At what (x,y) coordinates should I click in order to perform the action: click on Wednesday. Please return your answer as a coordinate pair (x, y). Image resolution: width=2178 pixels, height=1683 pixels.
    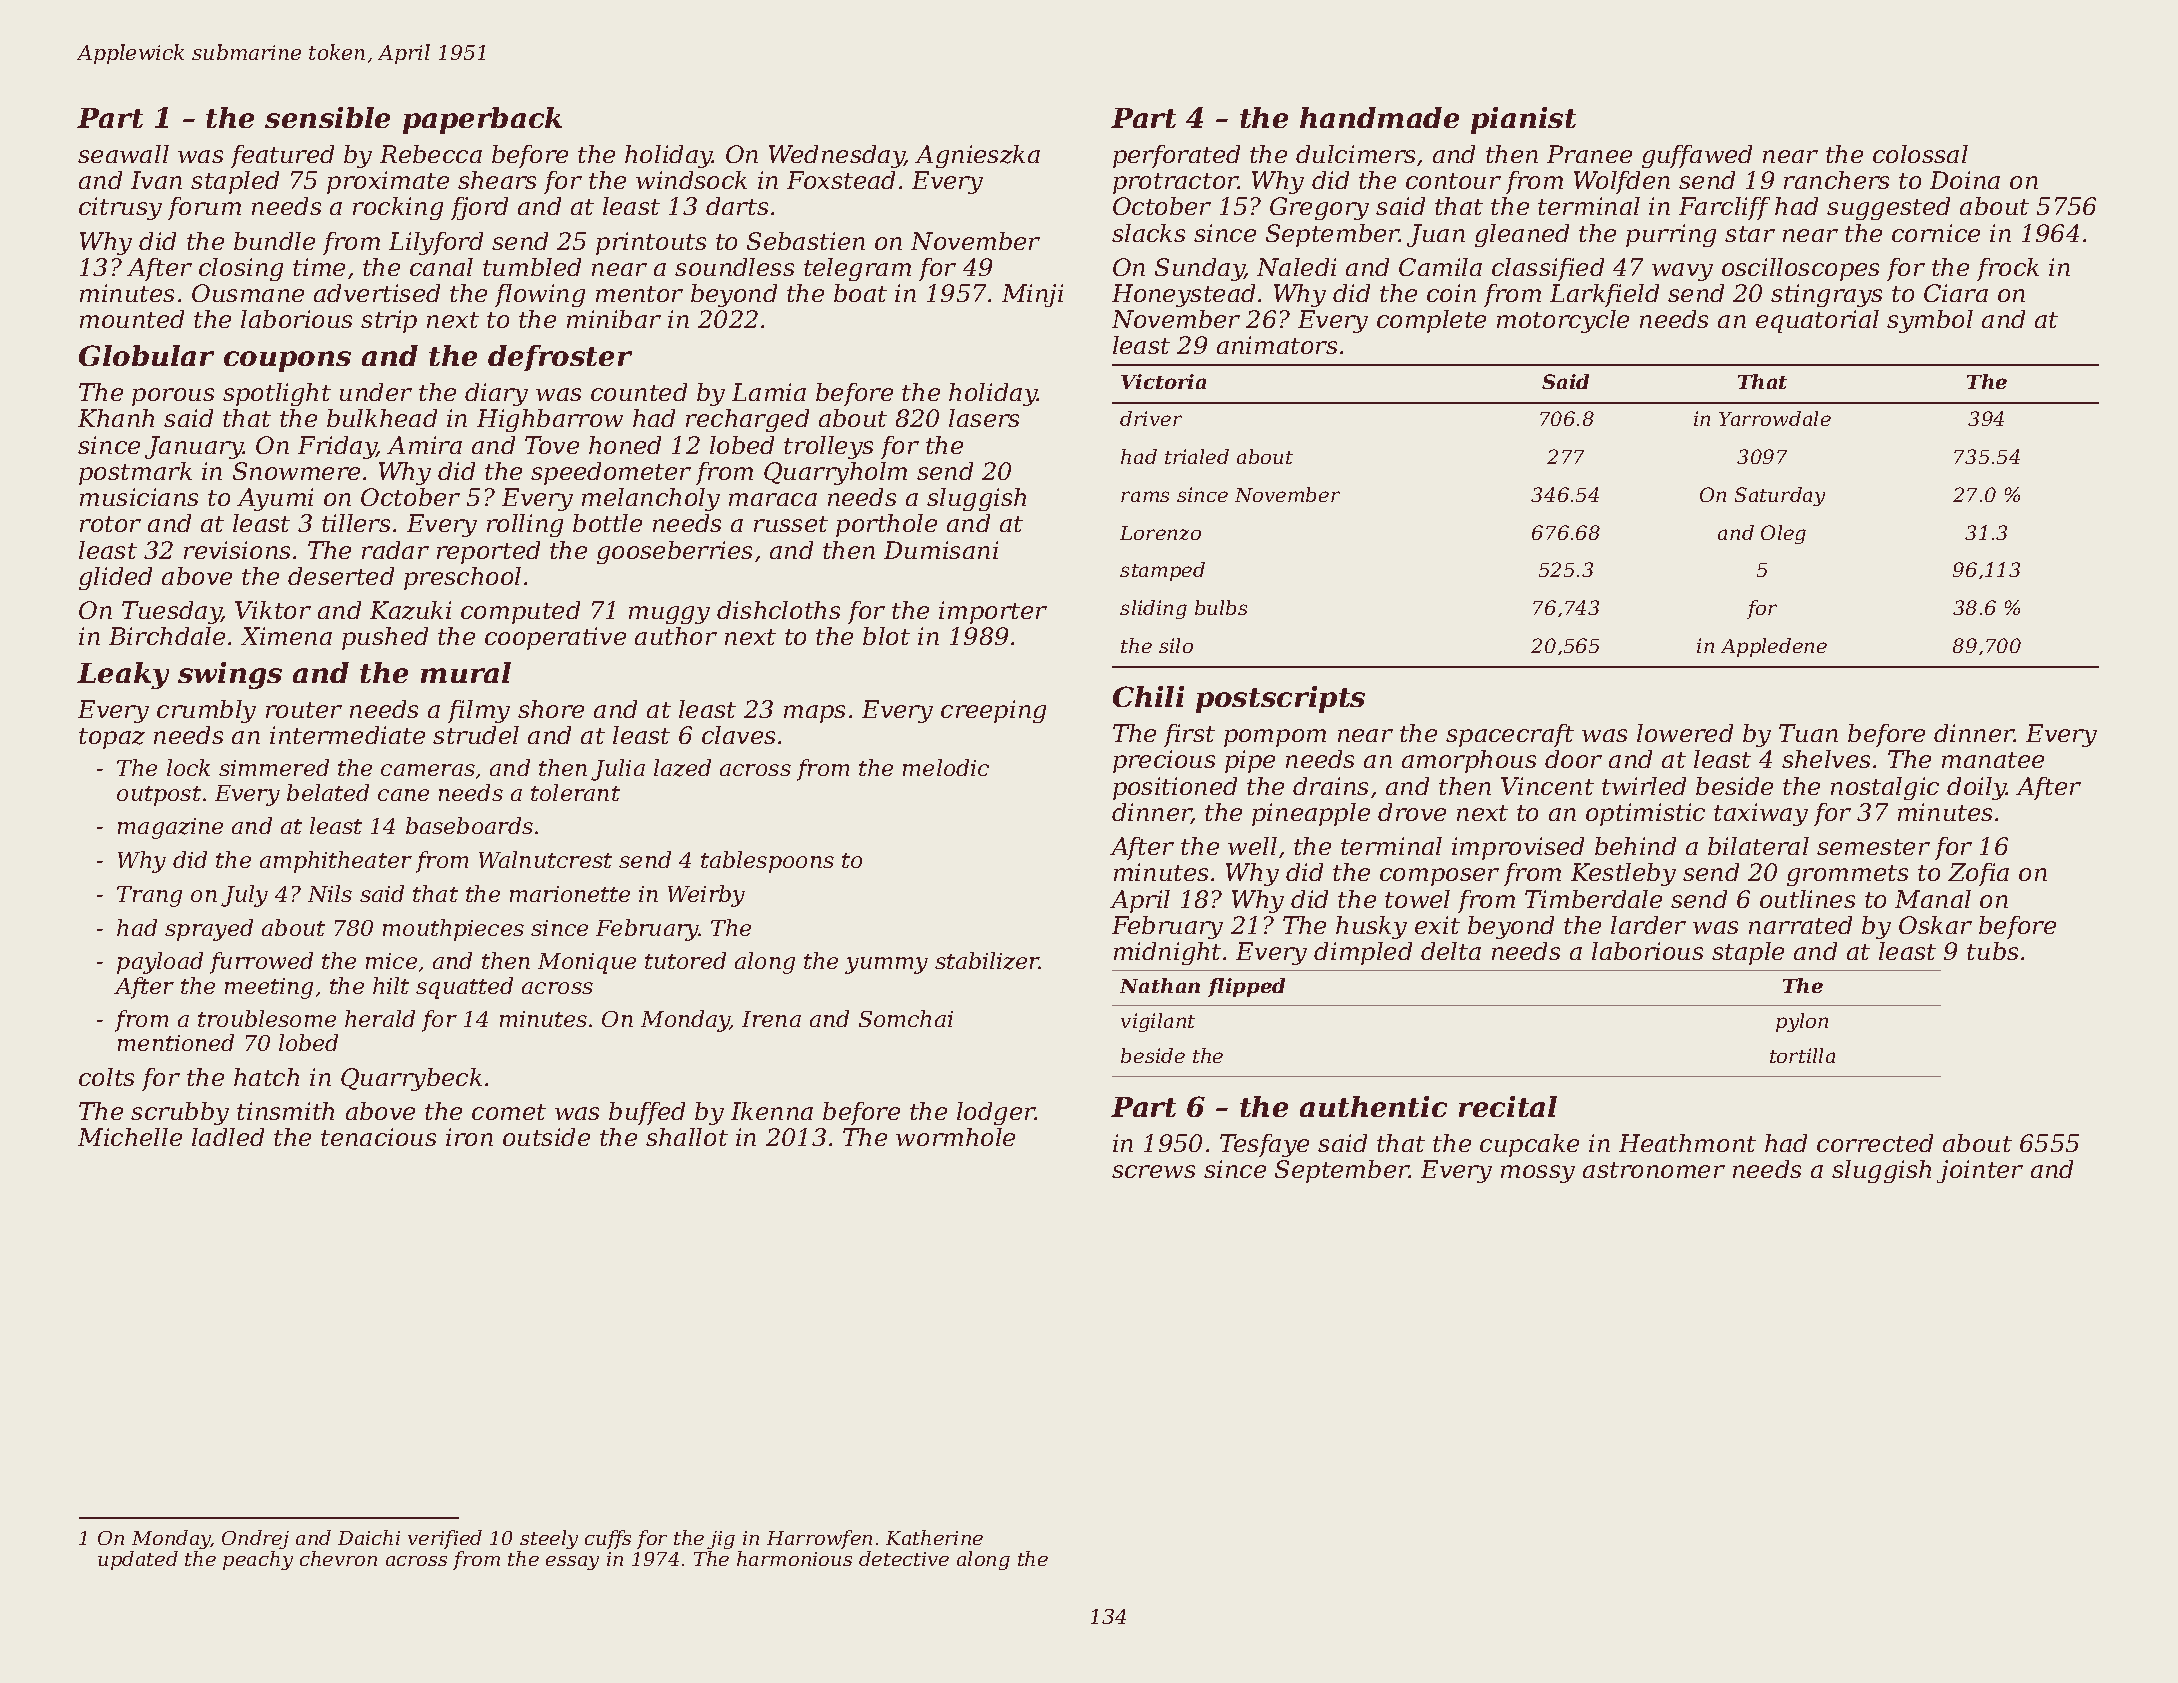
    Looking at the image, I should click on (836, 156).
